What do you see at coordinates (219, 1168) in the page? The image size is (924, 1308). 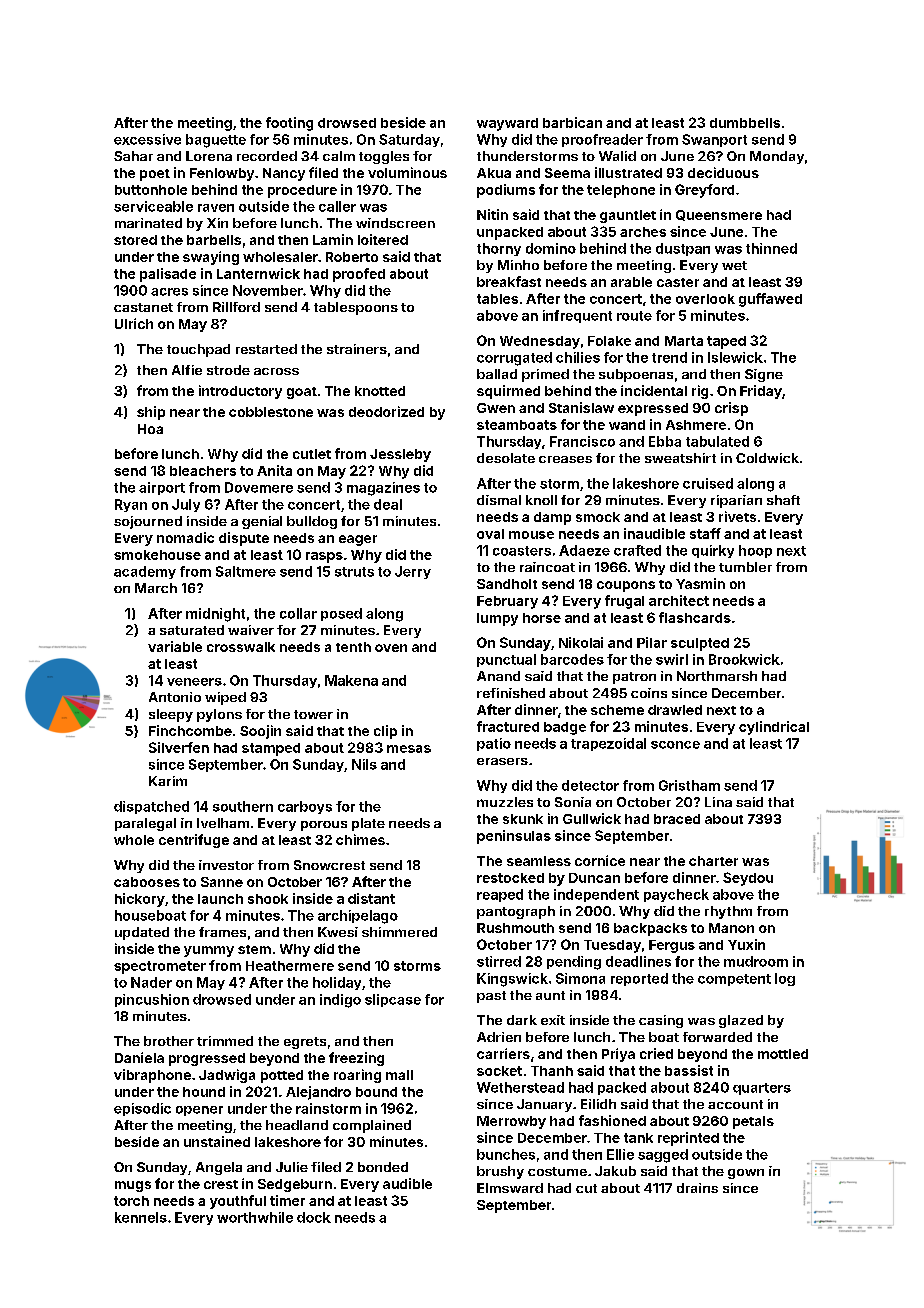 I see `Angela` at bounding box center [219, 1168].
